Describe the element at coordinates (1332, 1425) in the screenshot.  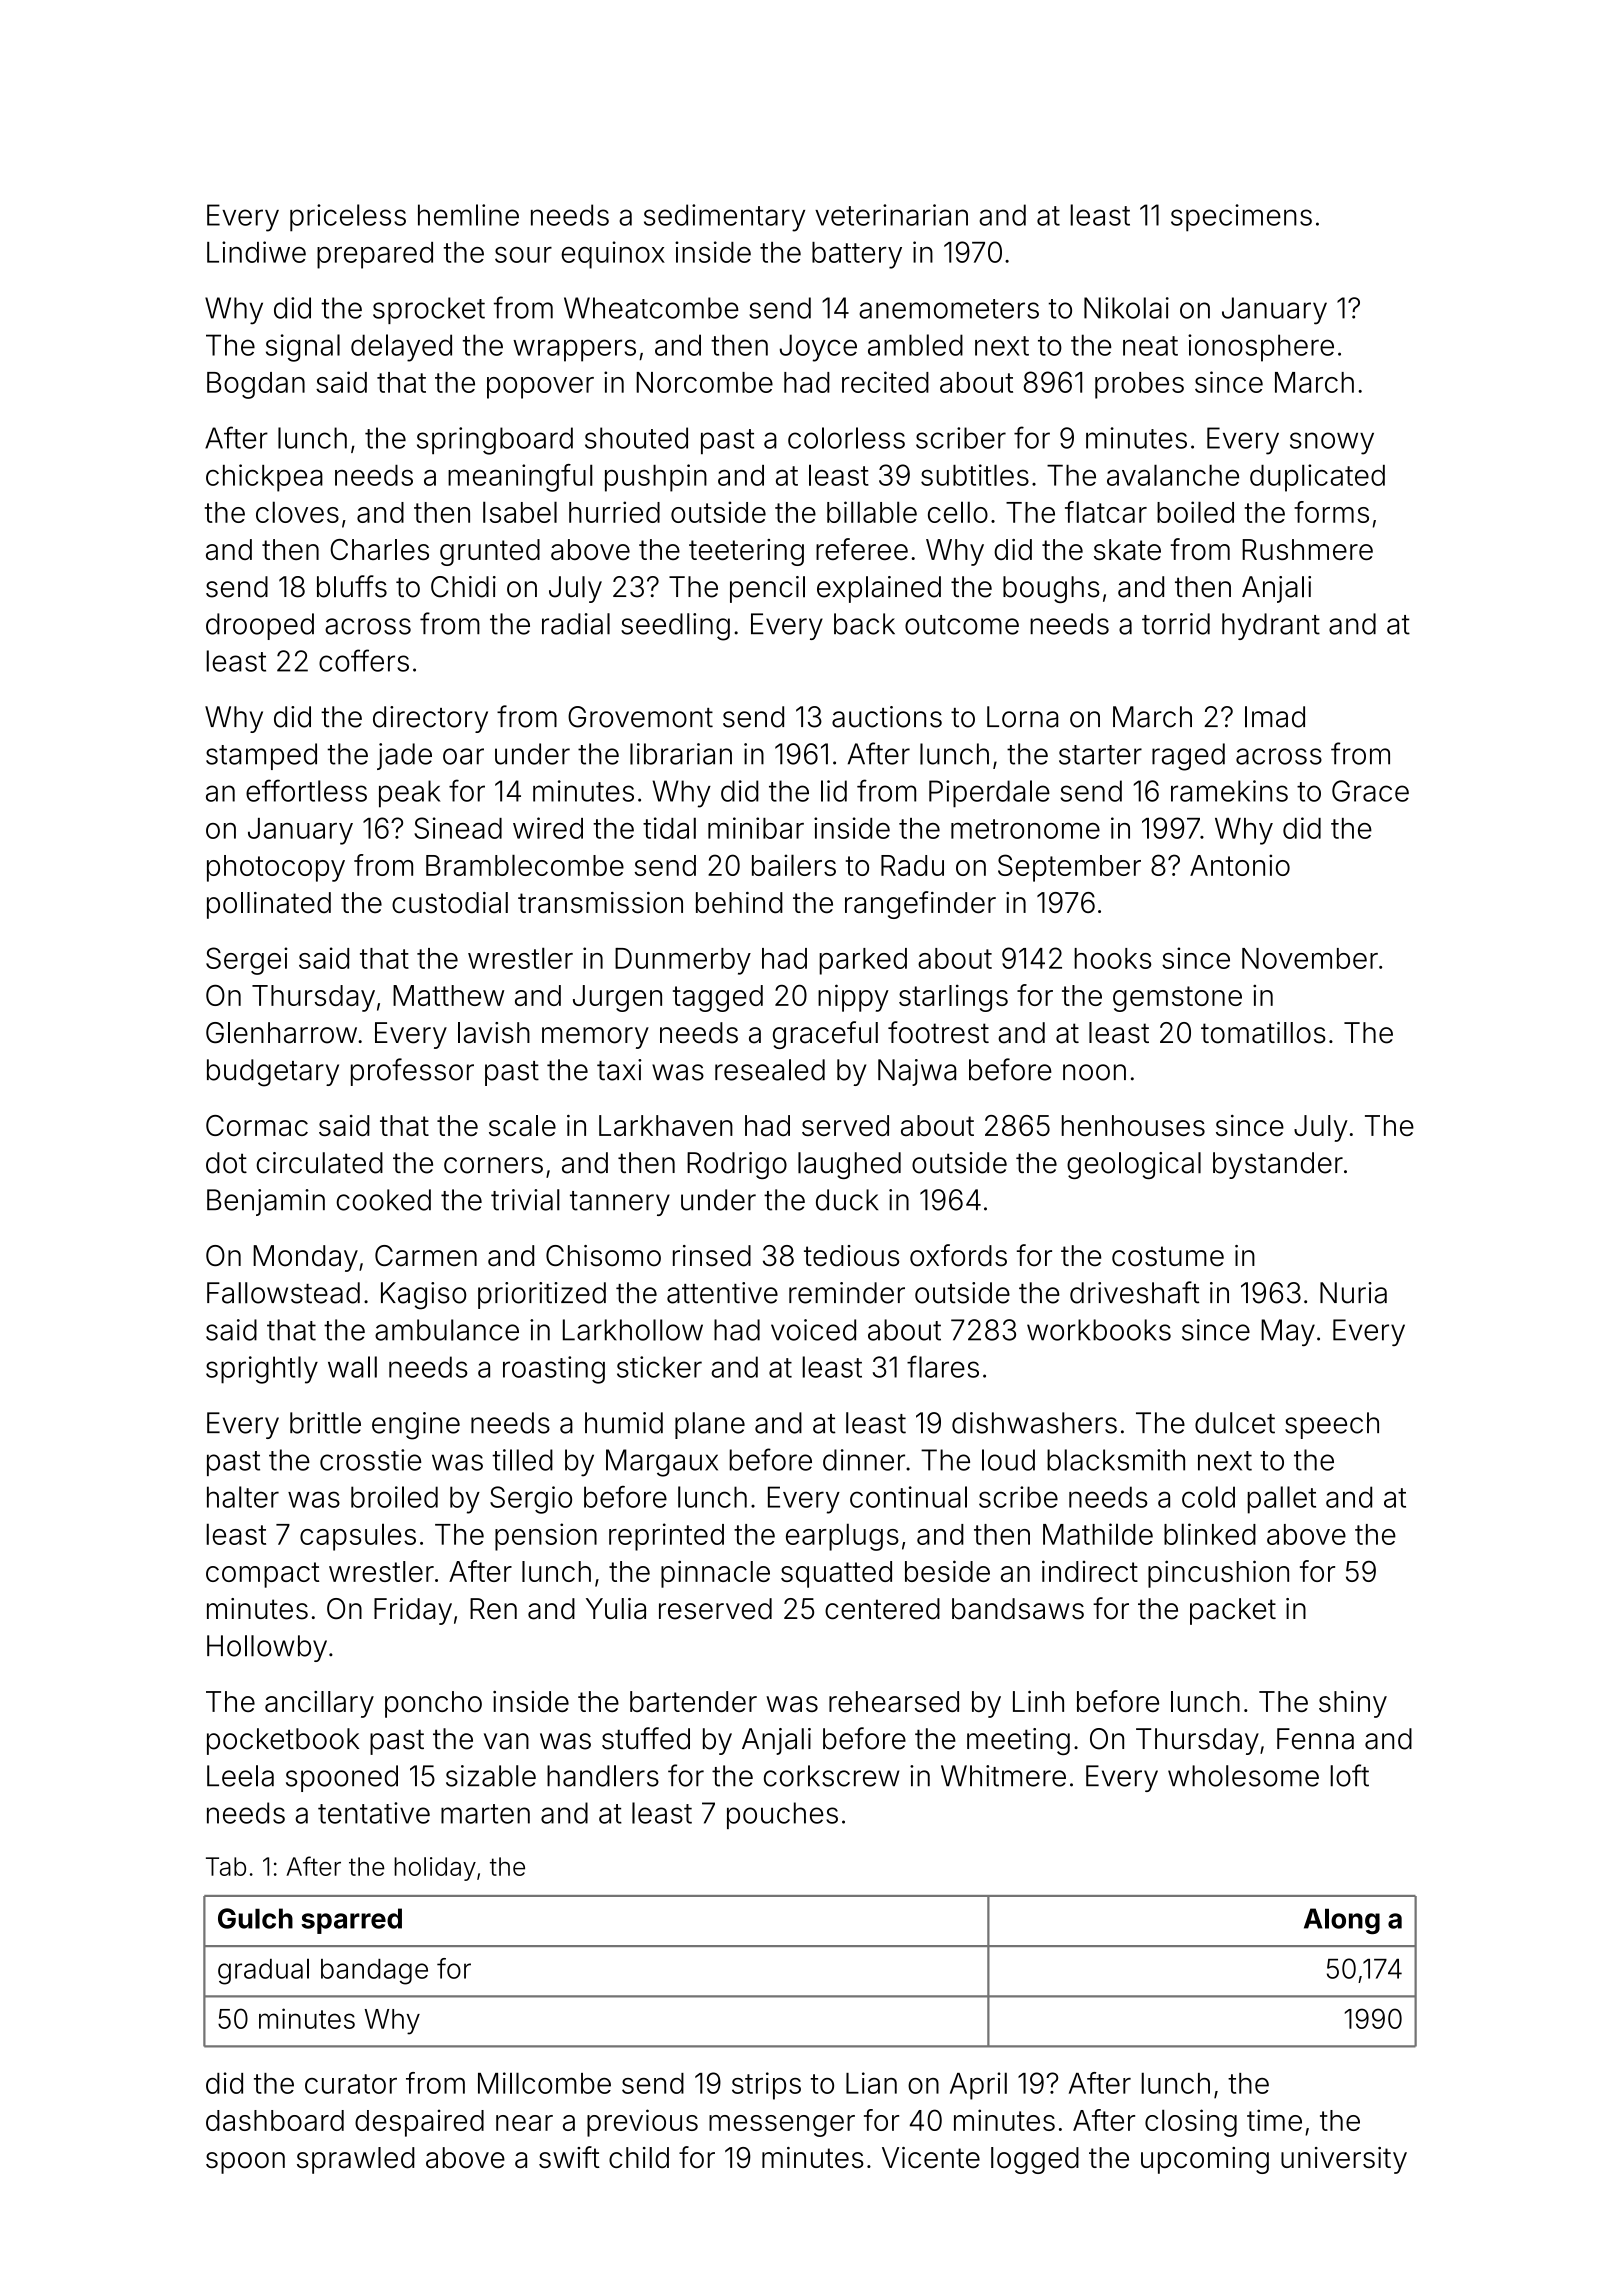
I see `speech` at that location.
